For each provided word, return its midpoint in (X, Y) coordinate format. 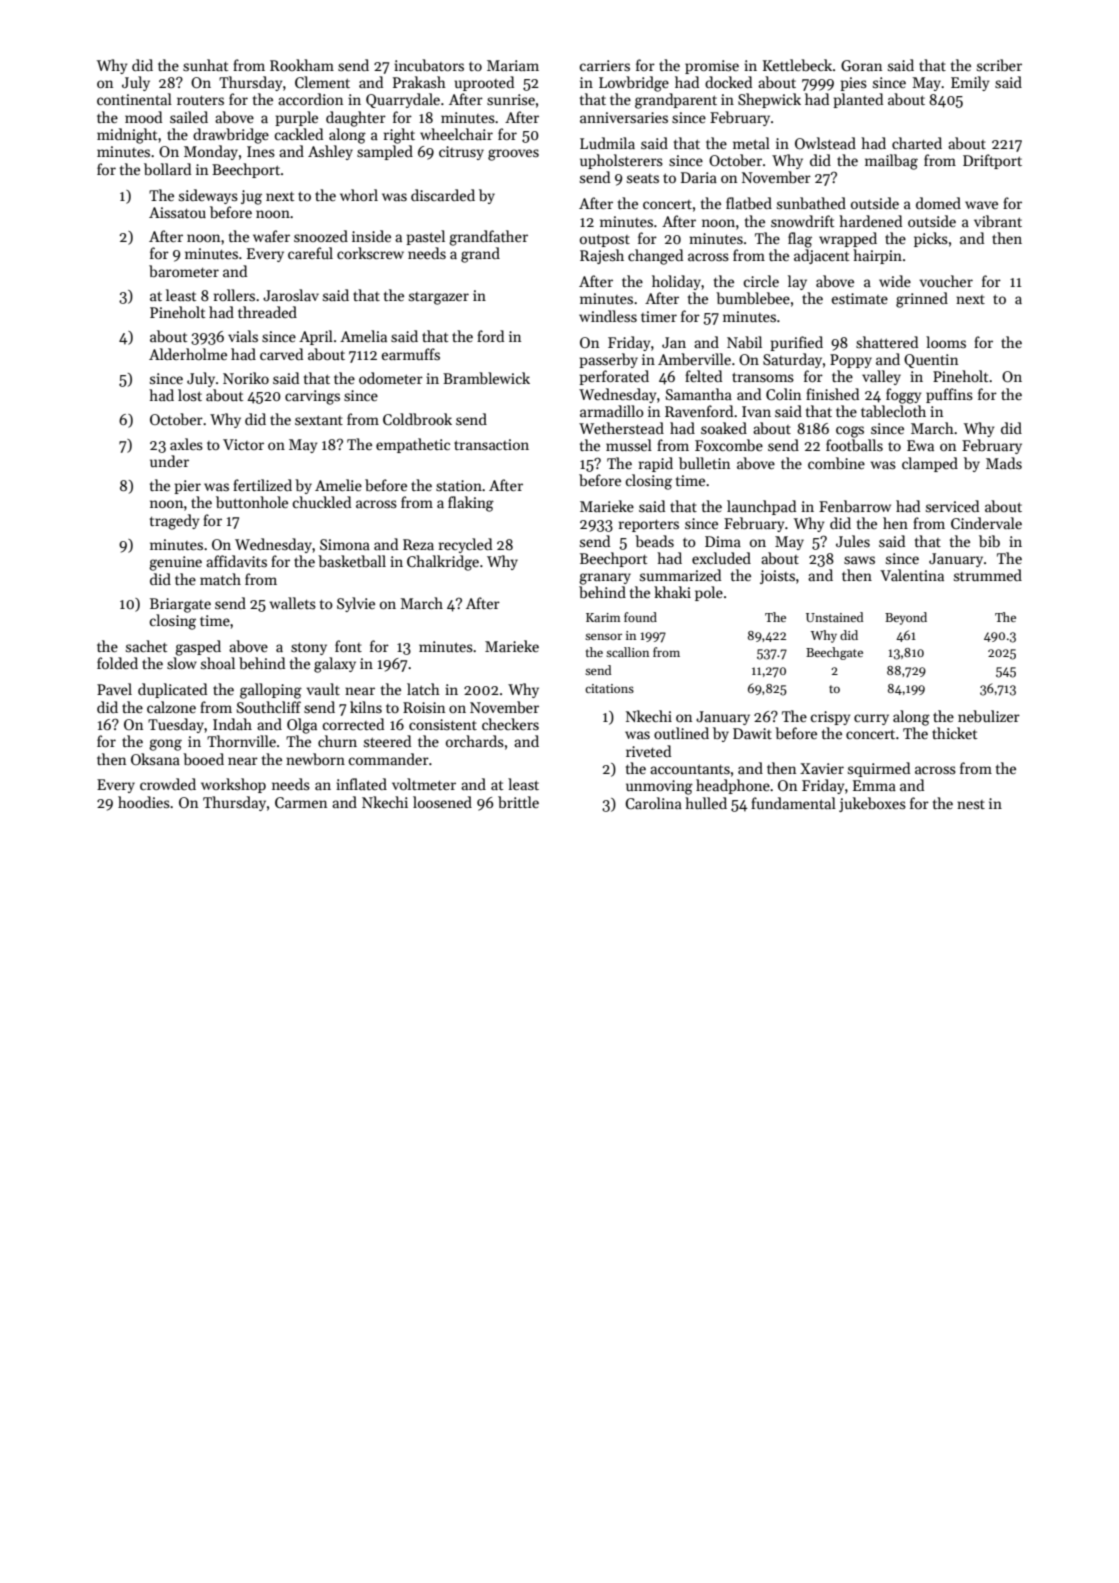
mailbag (891, 162)
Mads (1004, 463)
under (169, 461)
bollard (167, 169)
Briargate (180, 605)
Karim (603, 617)
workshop (233, 785)
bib (989, 541)
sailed (189, 117)
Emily (970, 83)
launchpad (761, 507)
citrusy (461, 153)
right (399, 136)
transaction (491, 444)
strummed (988, 575)
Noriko (246, 378)
